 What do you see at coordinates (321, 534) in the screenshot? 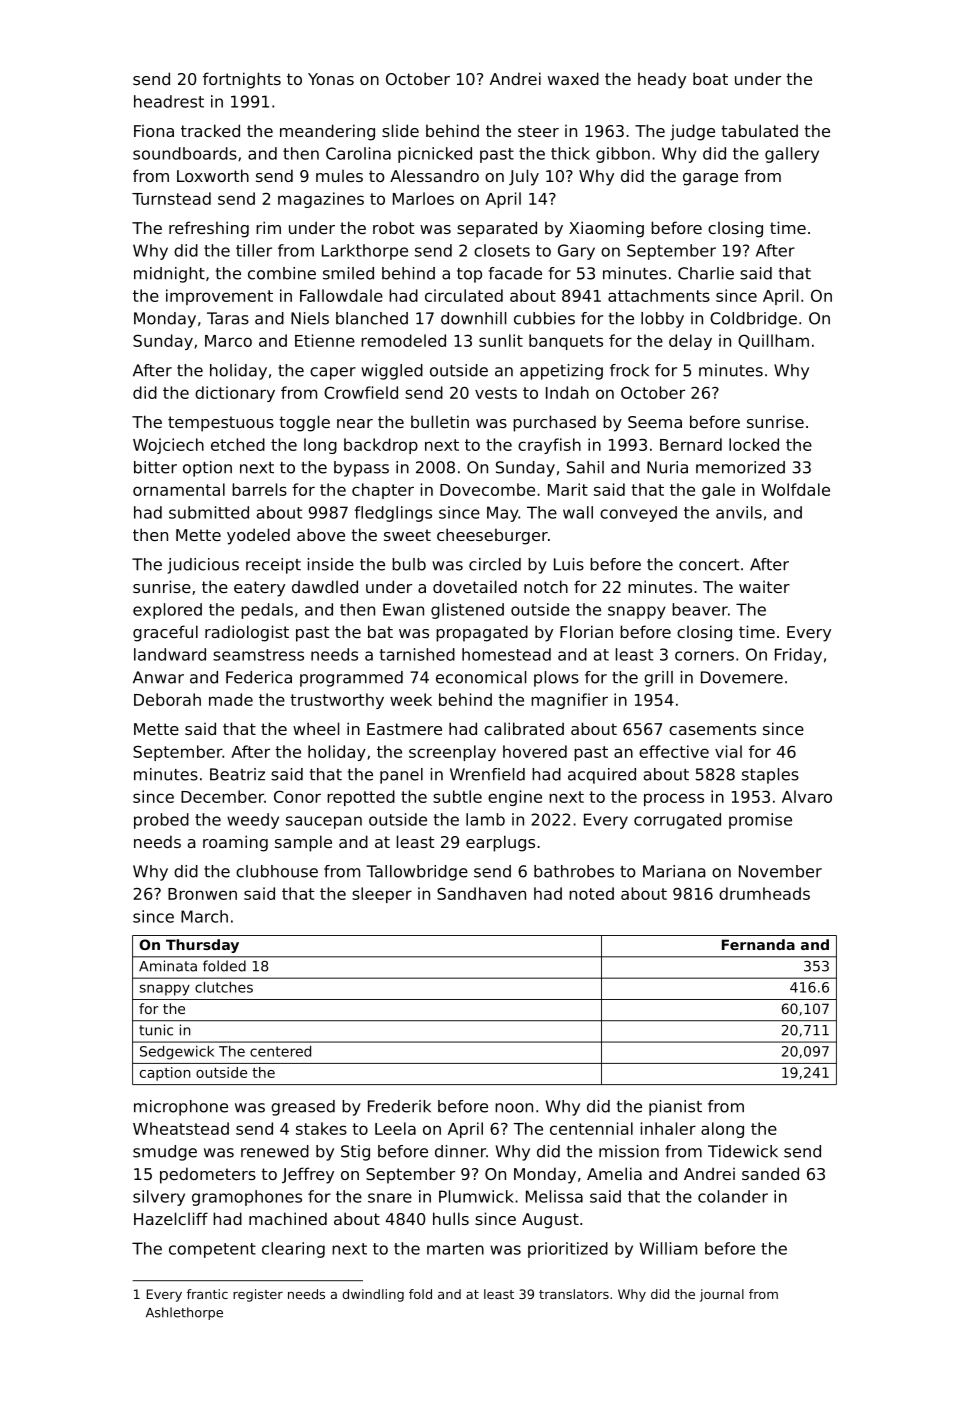
I see `above` at bounding box center [321, 534].
